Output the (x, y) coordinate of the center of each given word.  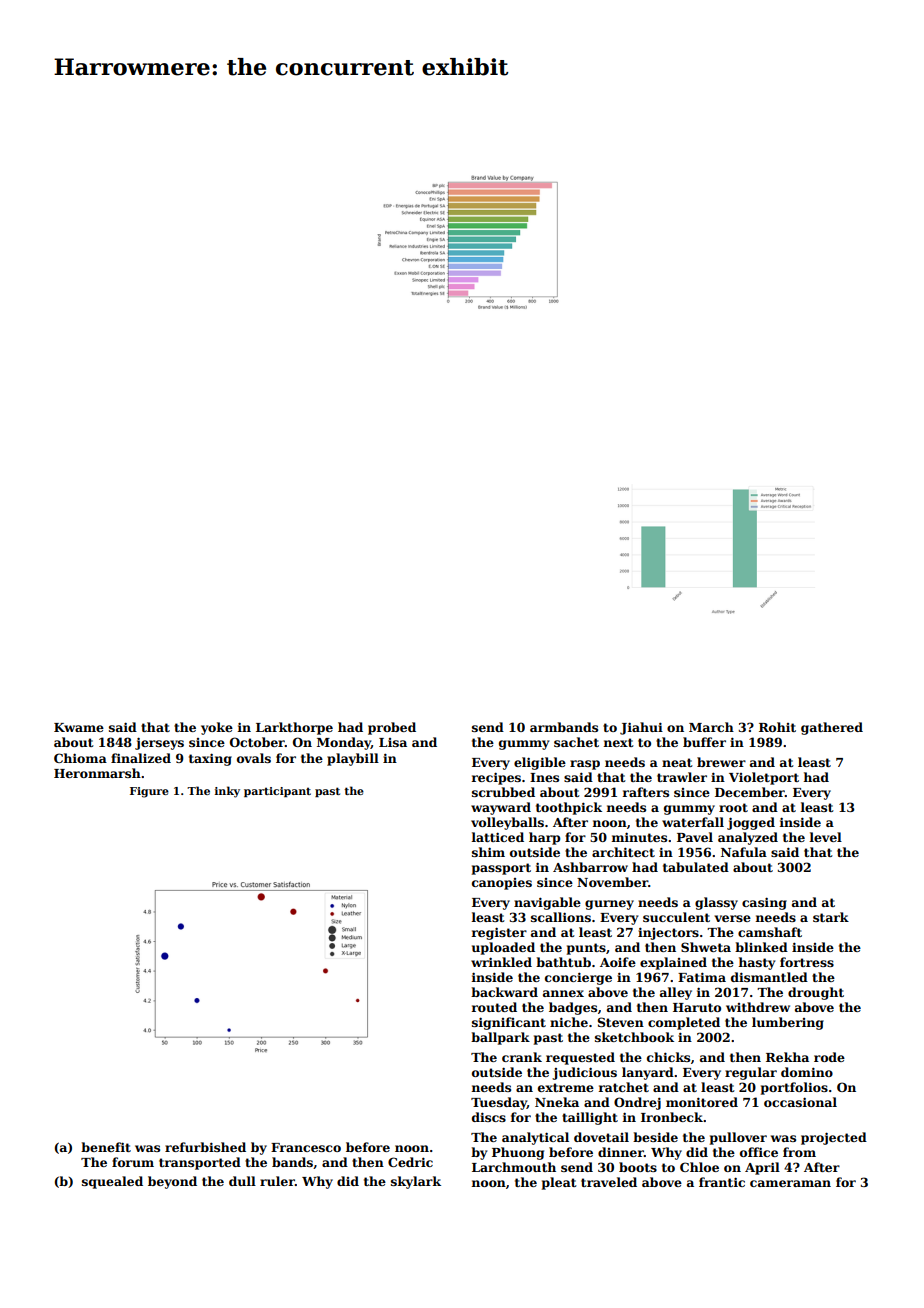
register (499, 933)
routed (494, 1007)
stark (831, 917)
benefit (106, 1147)
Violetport (764, 778)
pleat (559, 1183)
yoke (217, 728)
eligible (540, 763)
